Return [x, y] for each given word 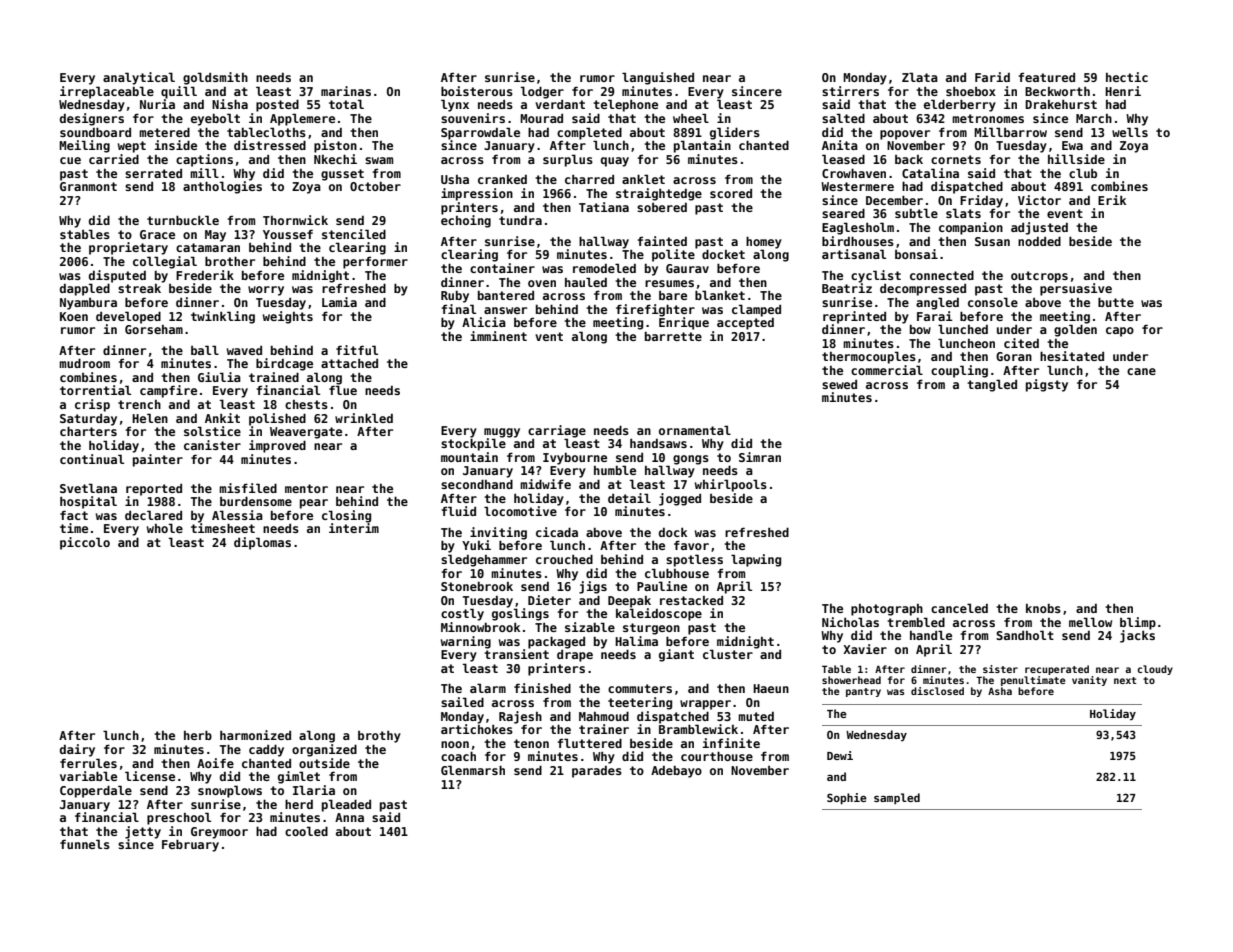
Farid [992, 77]
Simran [760, 457]
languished [658, 78]
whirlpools [731, 485]
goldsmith [215, 78]
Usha [455, 179]
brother [230, 261]
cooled [306, 831]
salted [843, 118]
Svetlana [88, 488]
